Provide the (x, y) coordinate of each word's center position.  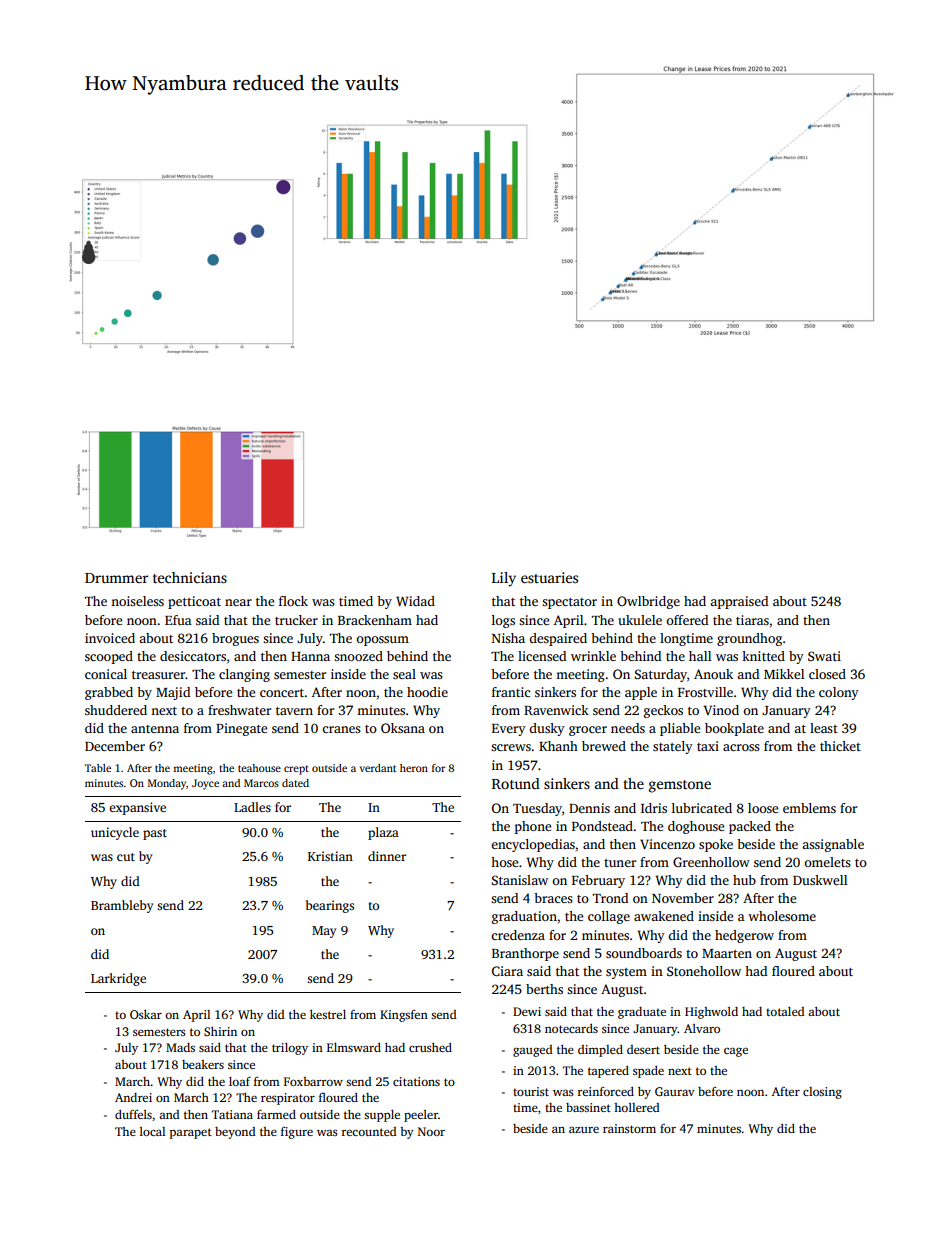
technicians (190, 577)
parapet (191, 1133)
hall (700, 656)
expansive (137, 808)
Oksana (403, 728)
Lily (504, 579)
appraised (739, 602)
